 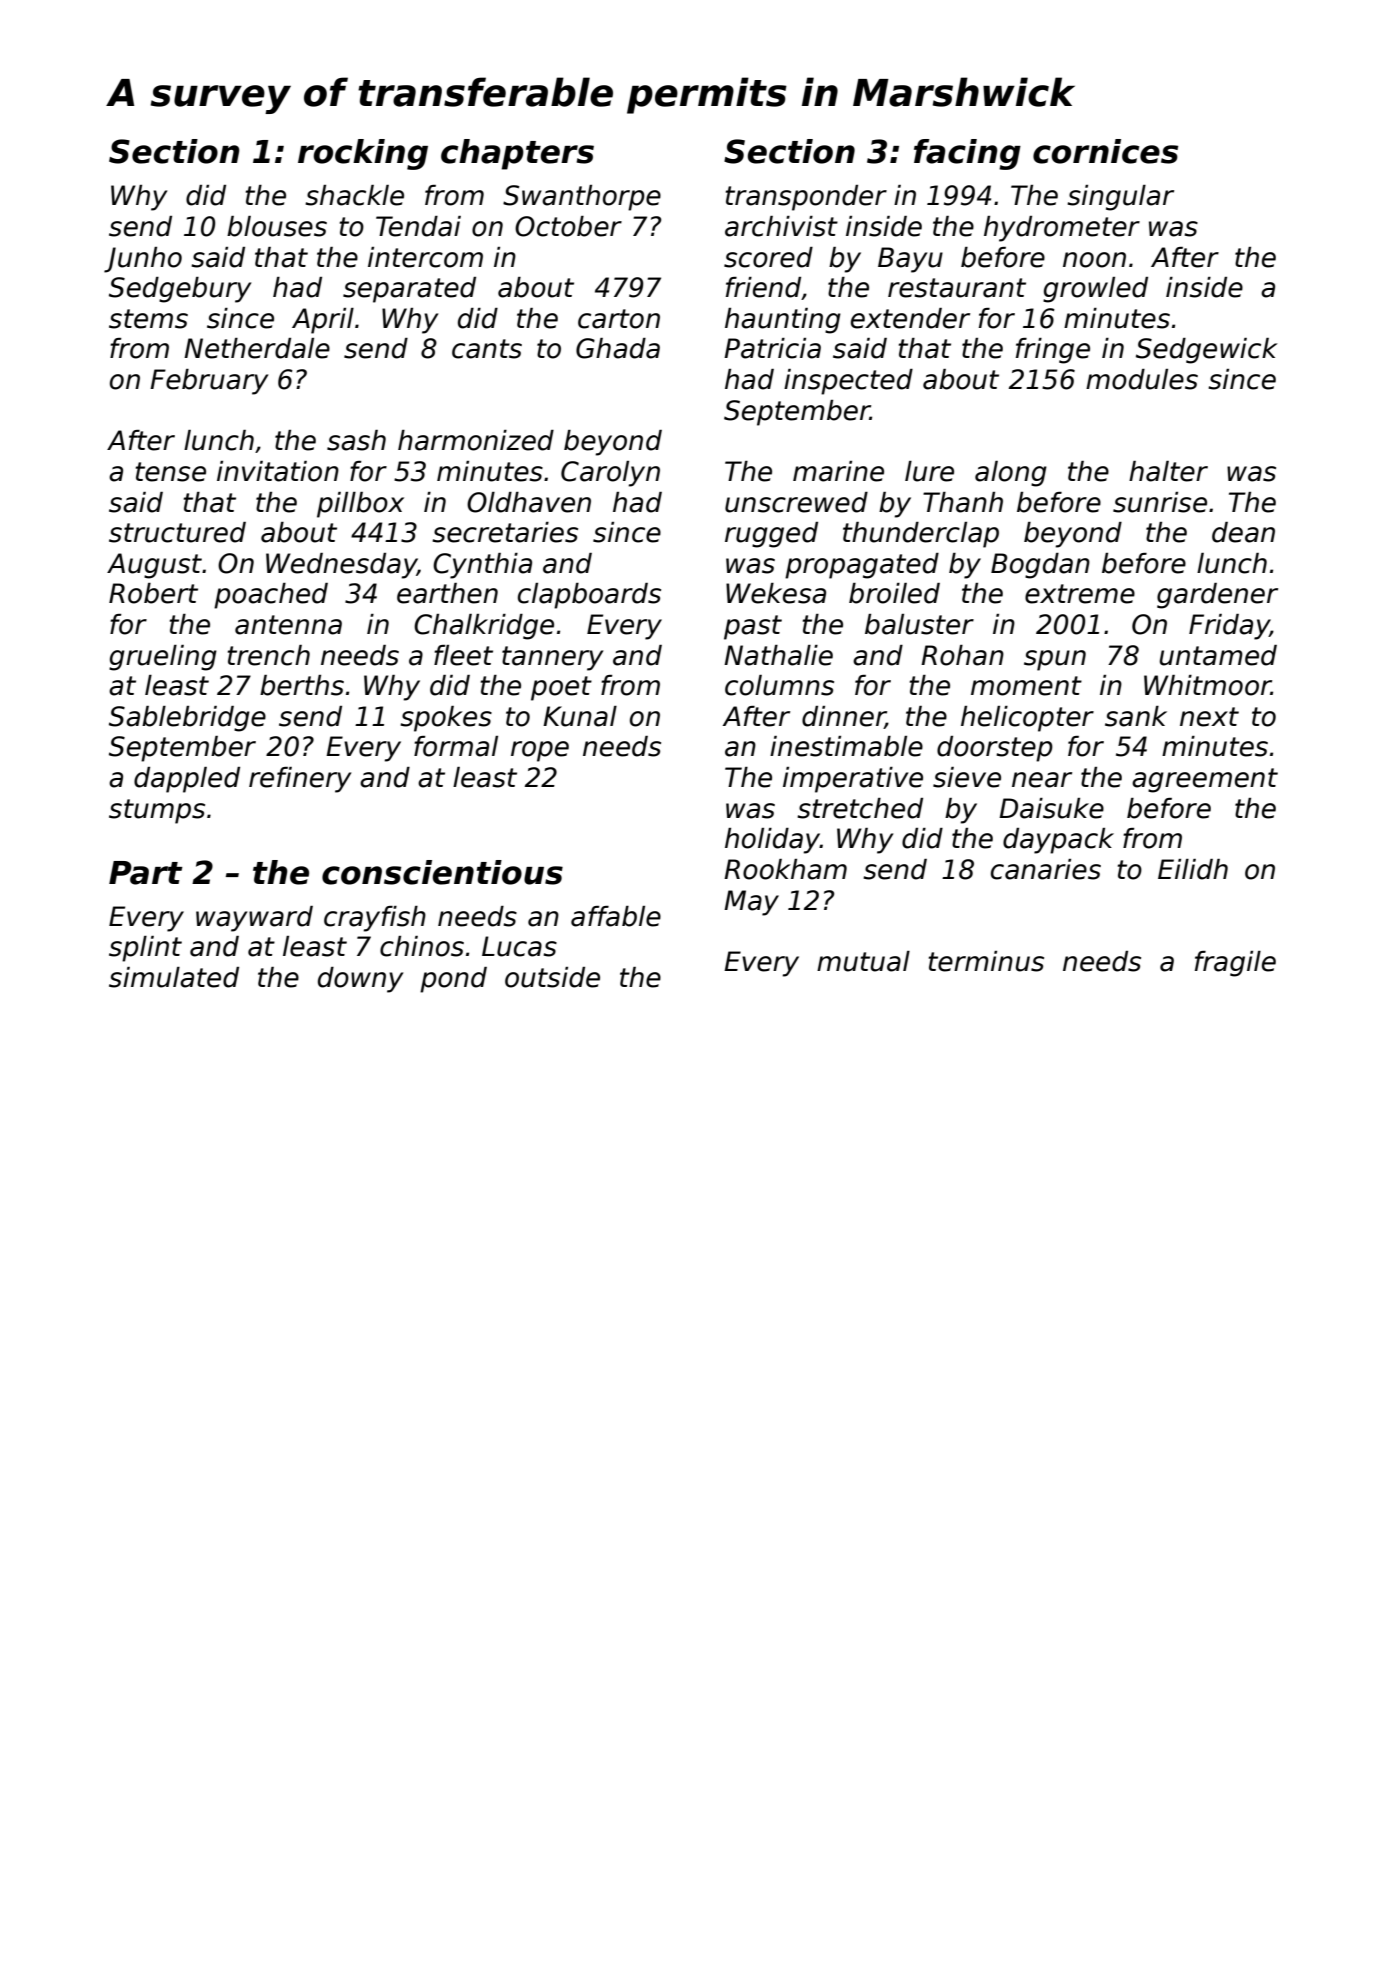 What do you see at coordinates (838, 471) in the page?
I see `marine` at bounding box center [838, 471].
